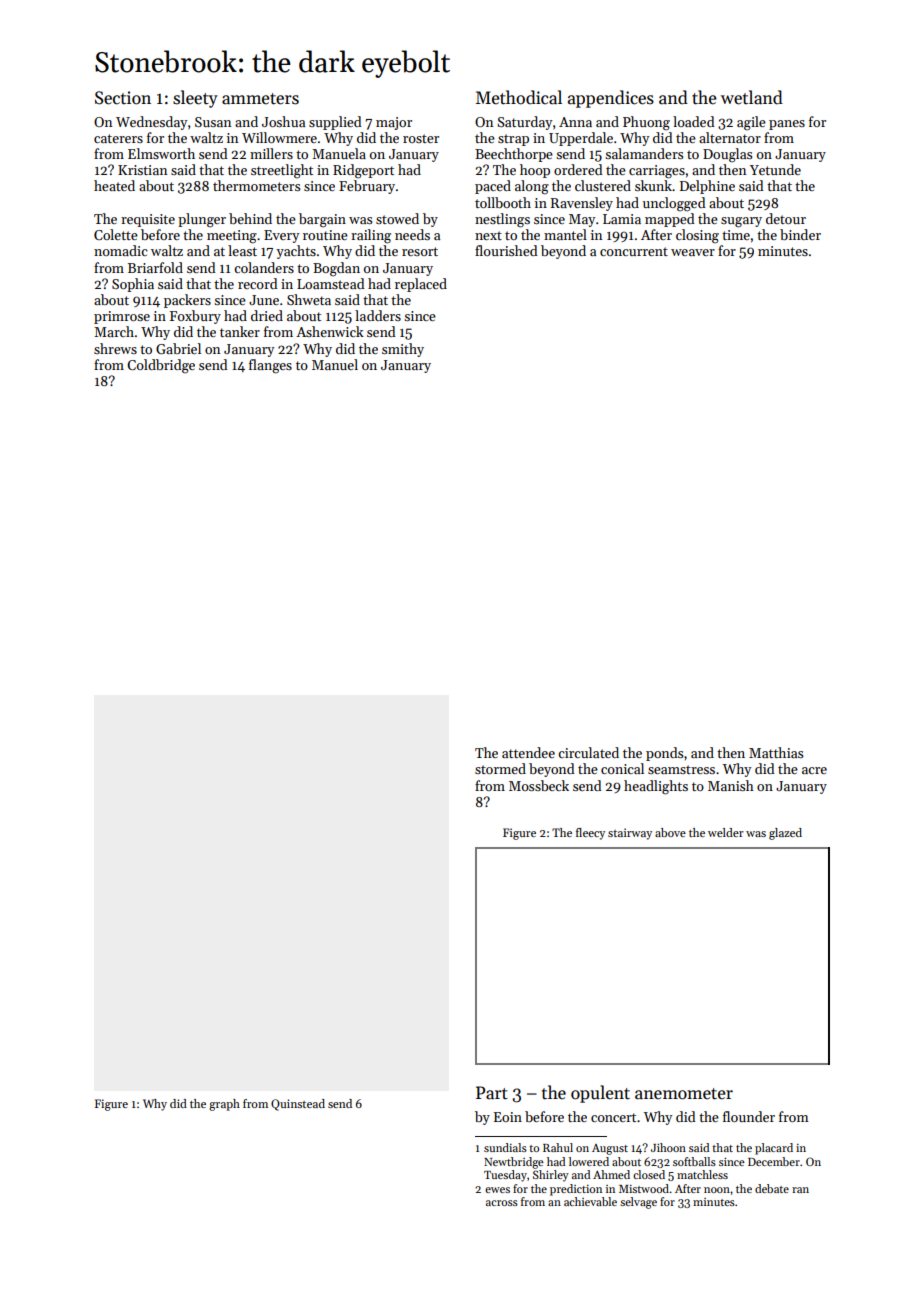 This document has height=1308, width=924. What do you see at coordinates (519, 97) in the document?
I see `Methodical` at bounding box center [519, 97].
